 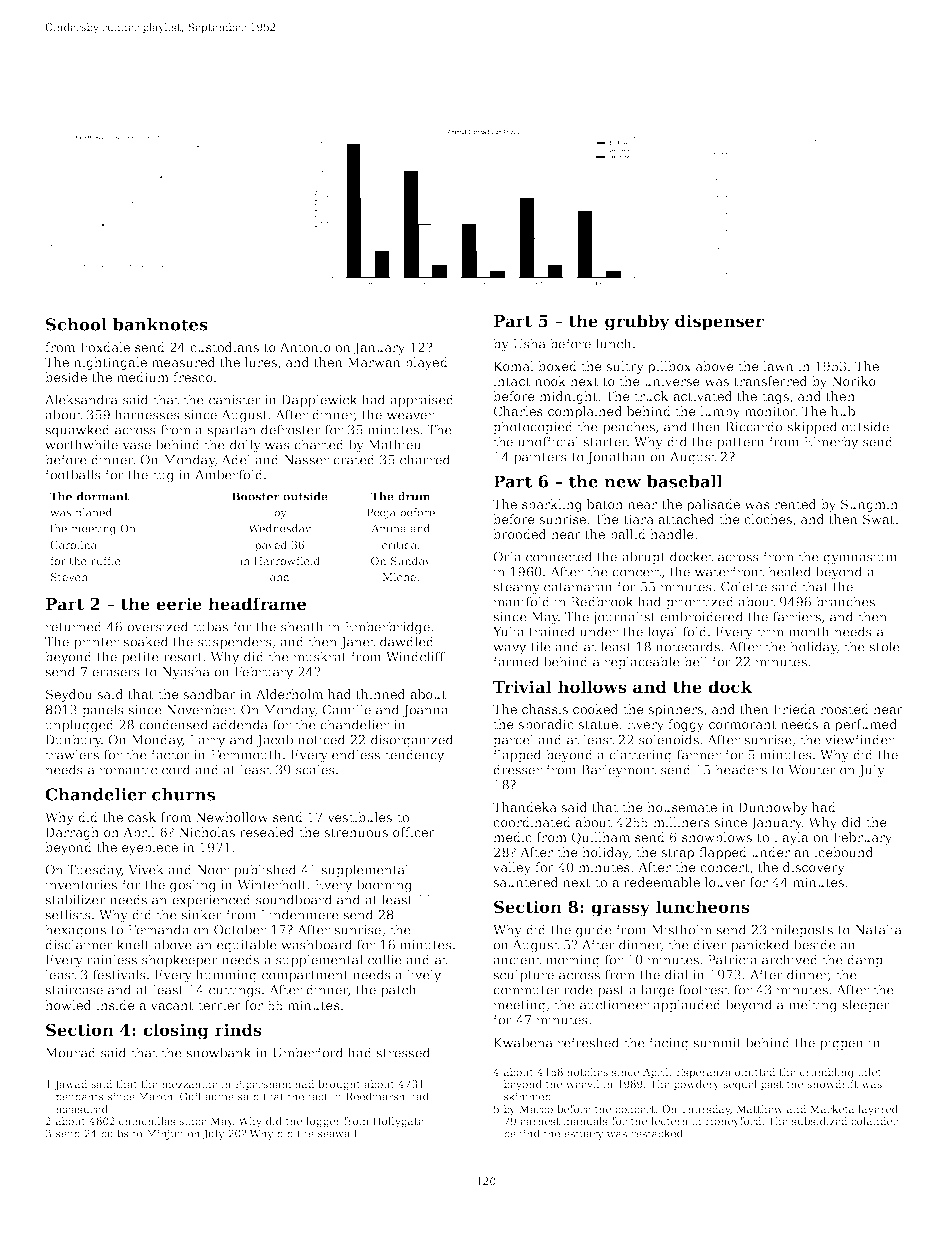 What do you see at coordinates (219, 1052) in the screenshot?
I see `snowbank` at bounding box center [219, 1052].
